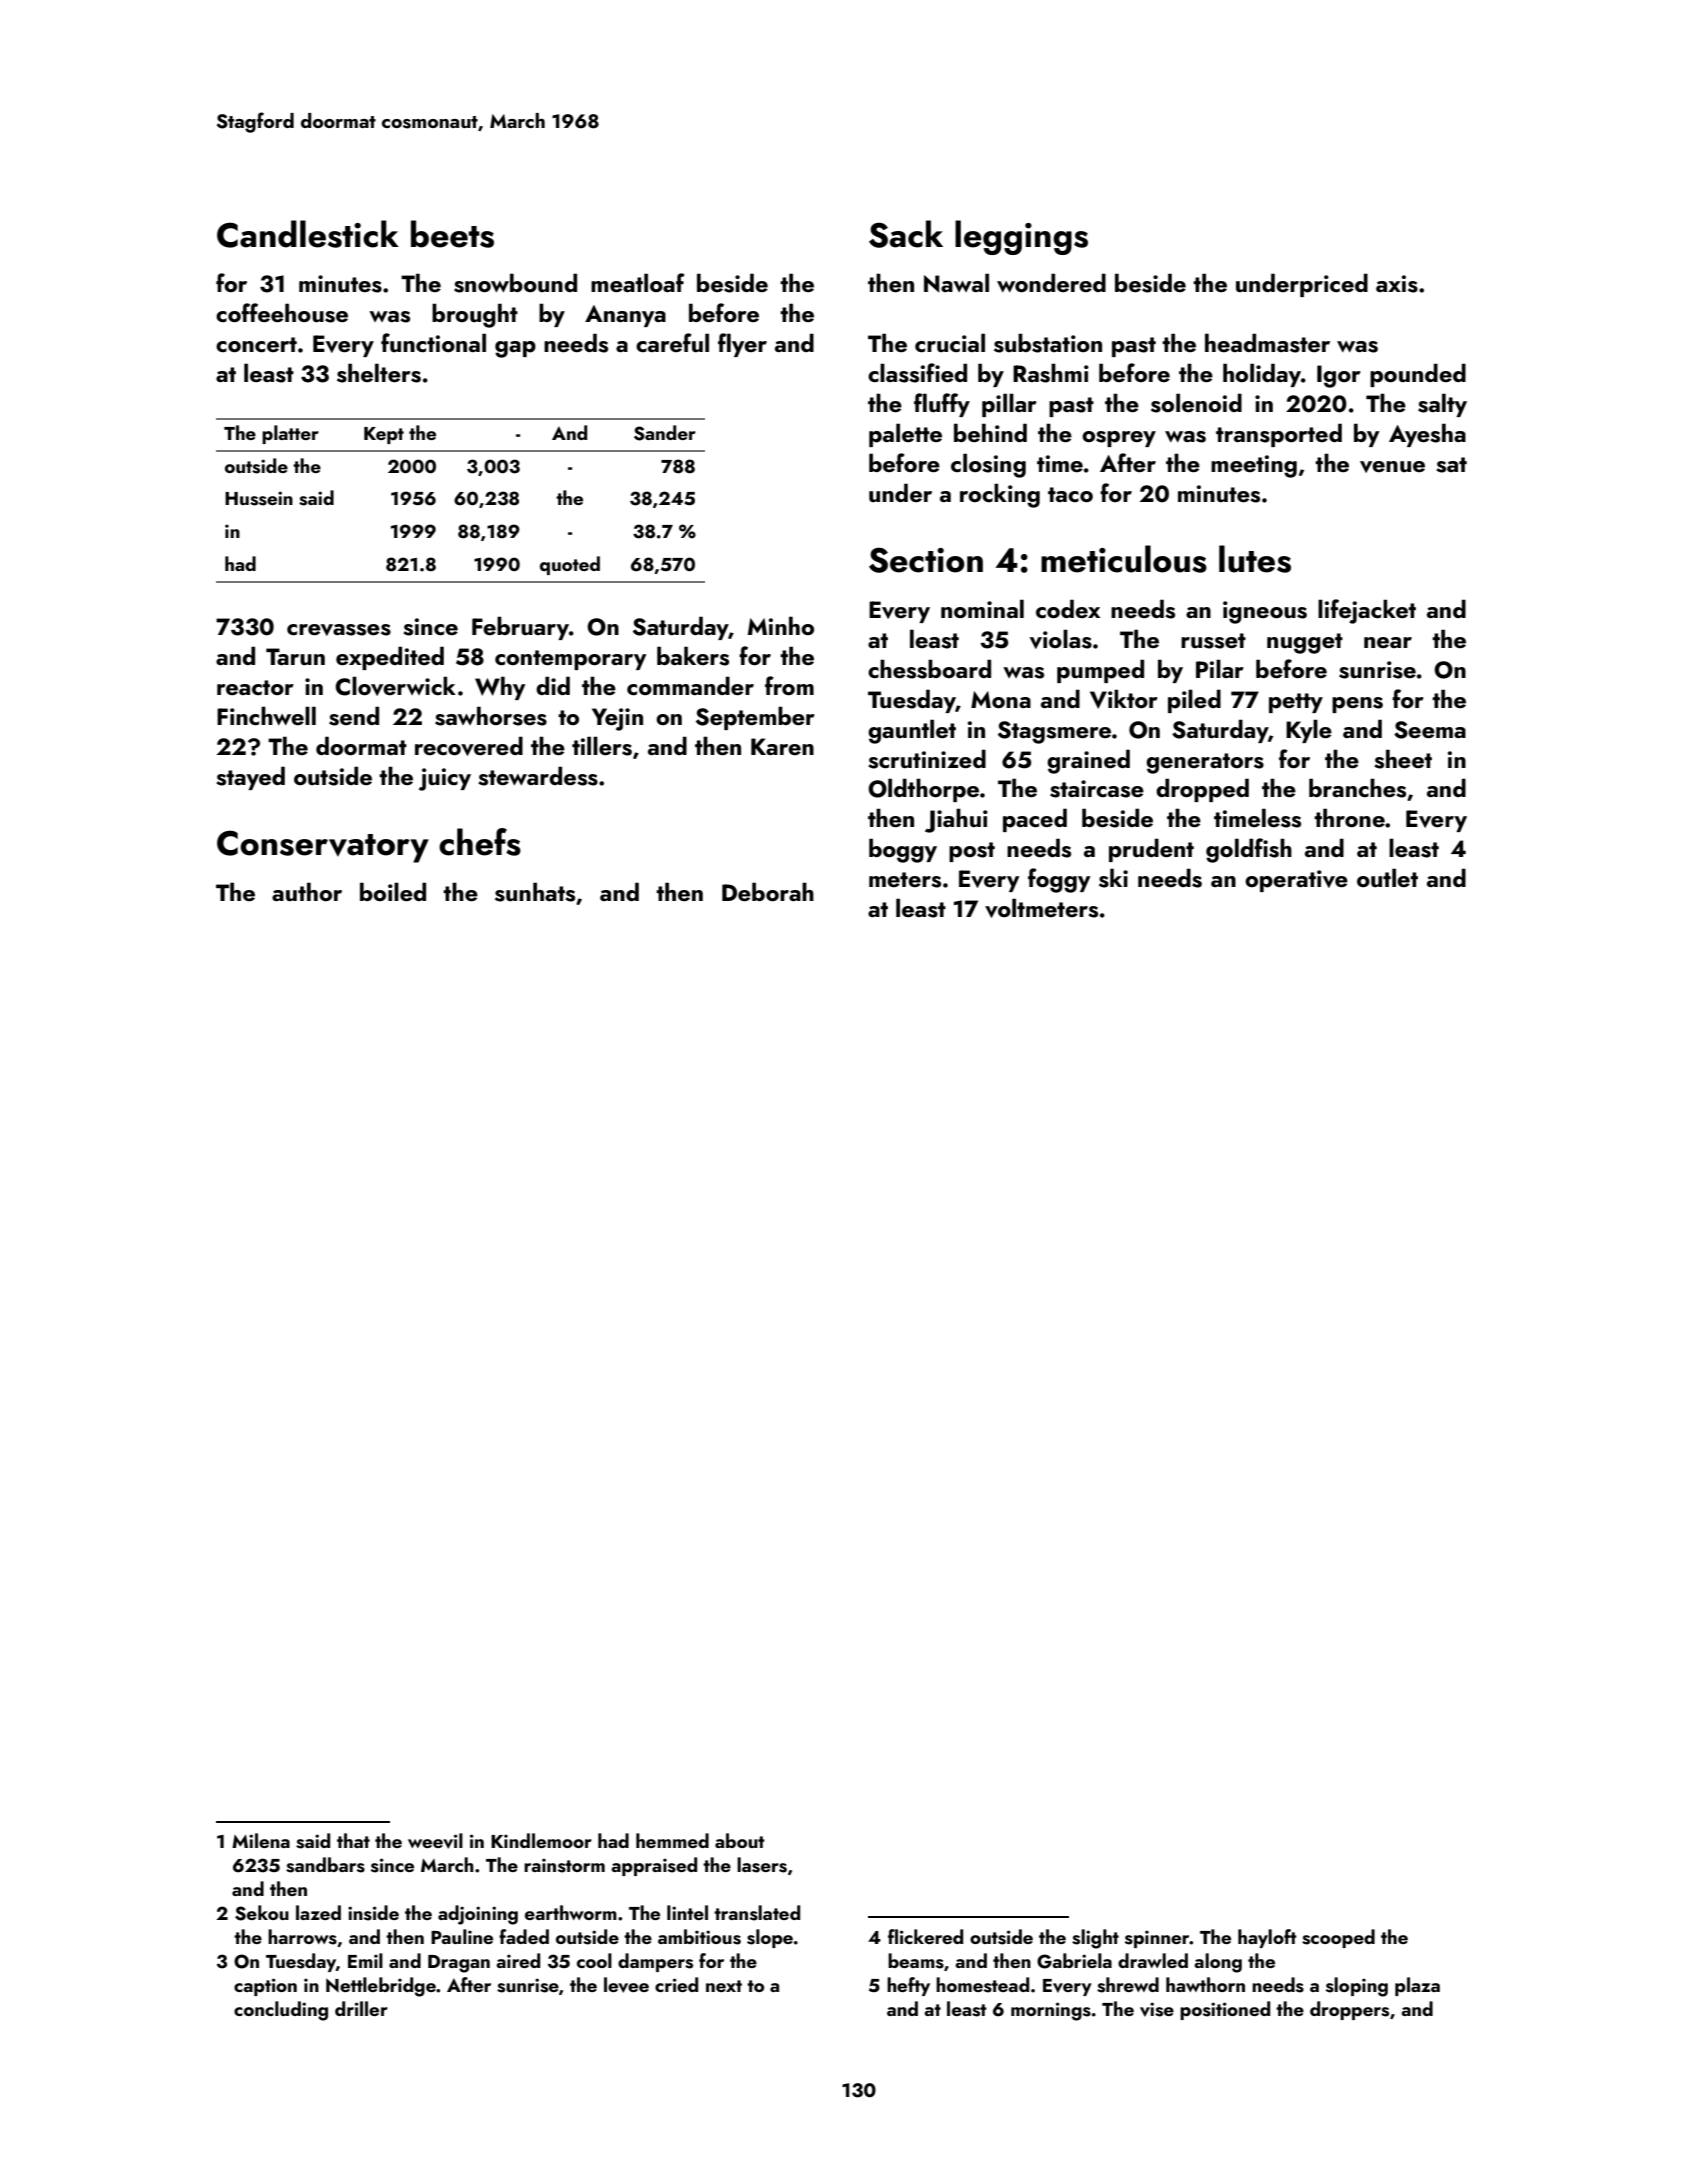 The image size is (1683, 2178). Describe the element at coordinates (1059, 880) in the page. I see `foggy` at that location.
